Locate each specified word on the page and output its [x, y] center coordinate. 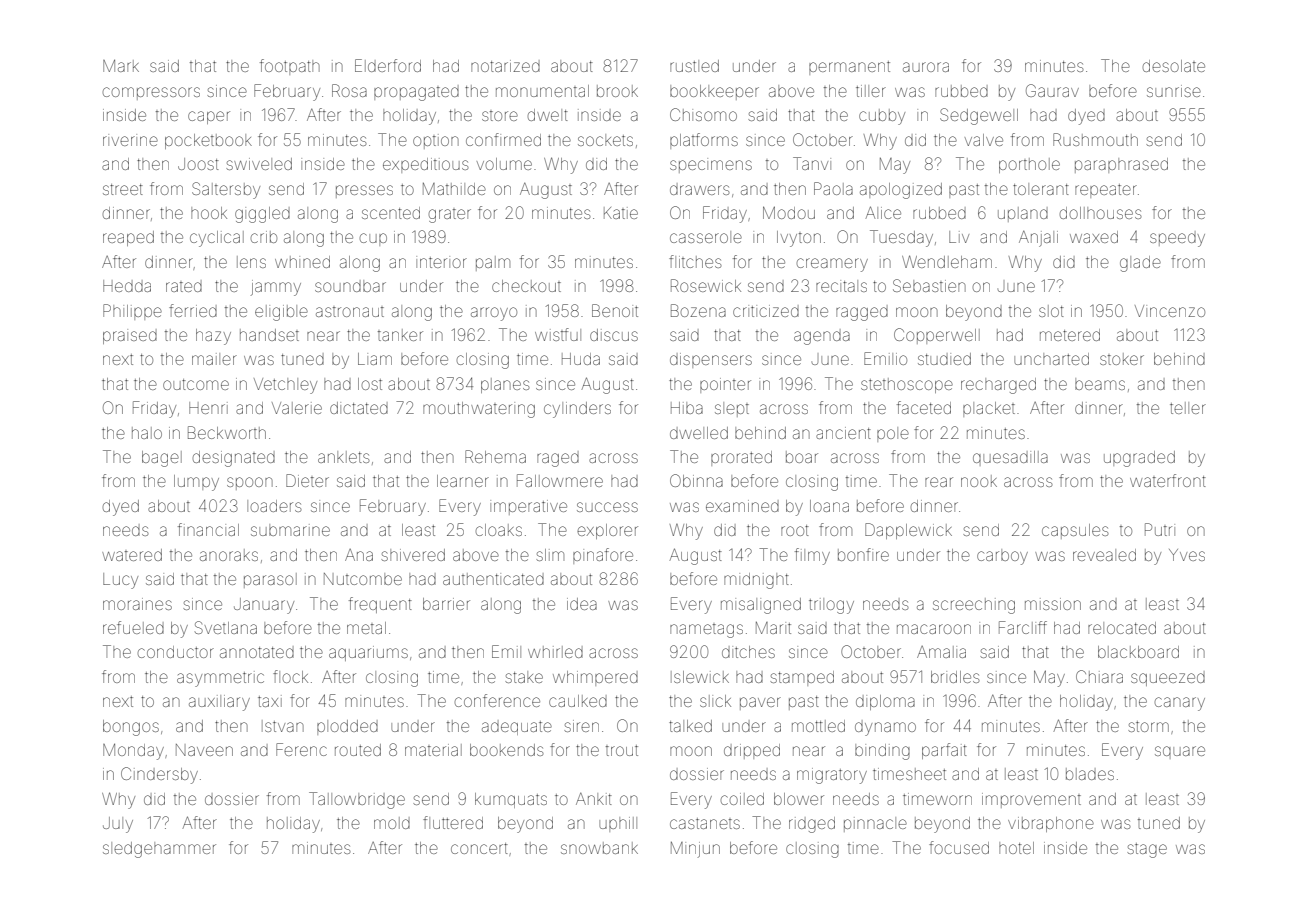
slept [732, 409]
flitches [695, 261]
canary [1180, 704]
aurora [926, 67]
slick [715, 701]
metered [1070, 335]
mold [392, 823]
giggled [262, 215]
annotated [257, 652]
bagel [162, 459]
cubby [882, 117]
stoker [1122, 359]
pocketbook [208, 141]
